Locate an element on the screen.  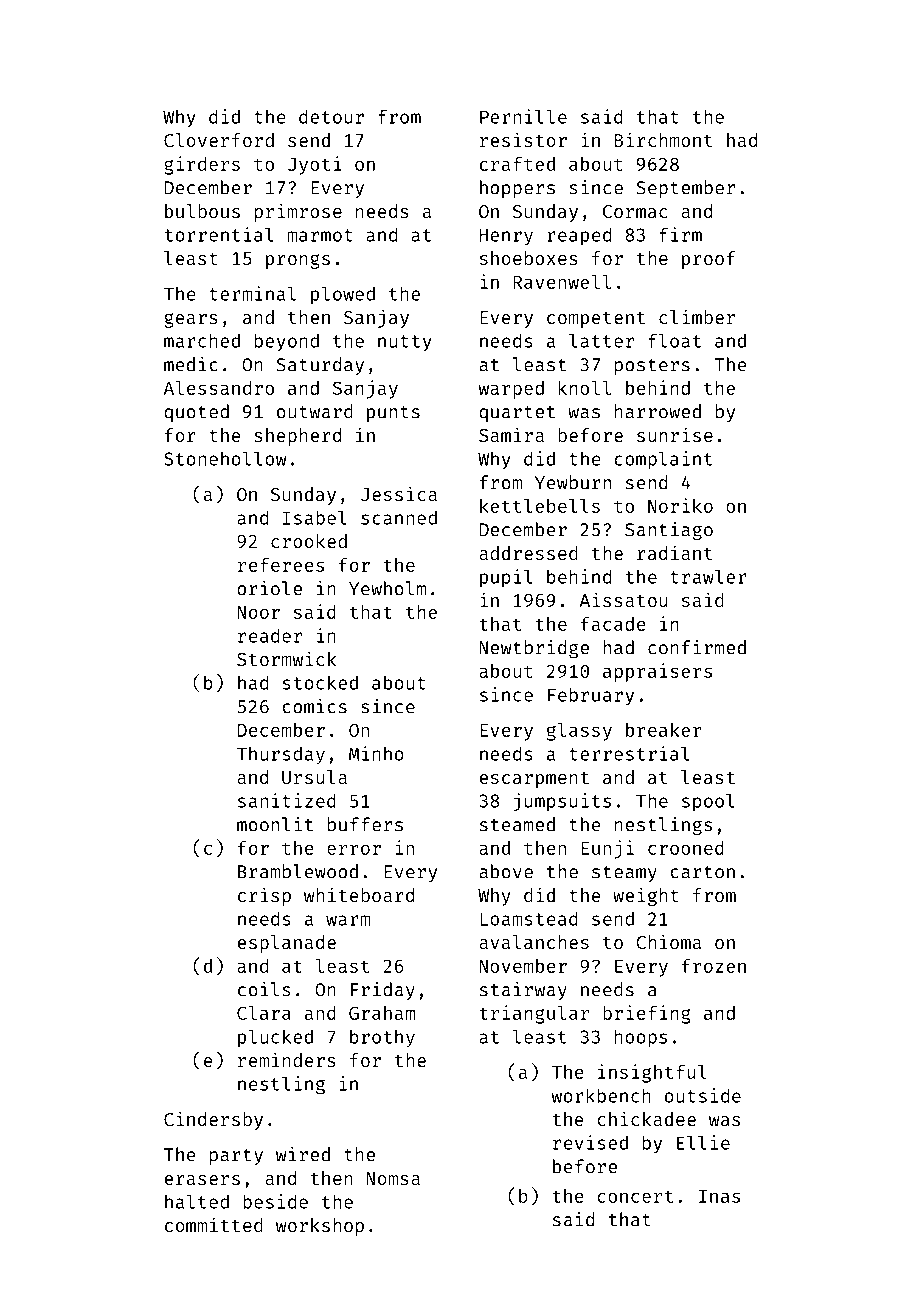
committed is located at coordinates (214, 1224).
